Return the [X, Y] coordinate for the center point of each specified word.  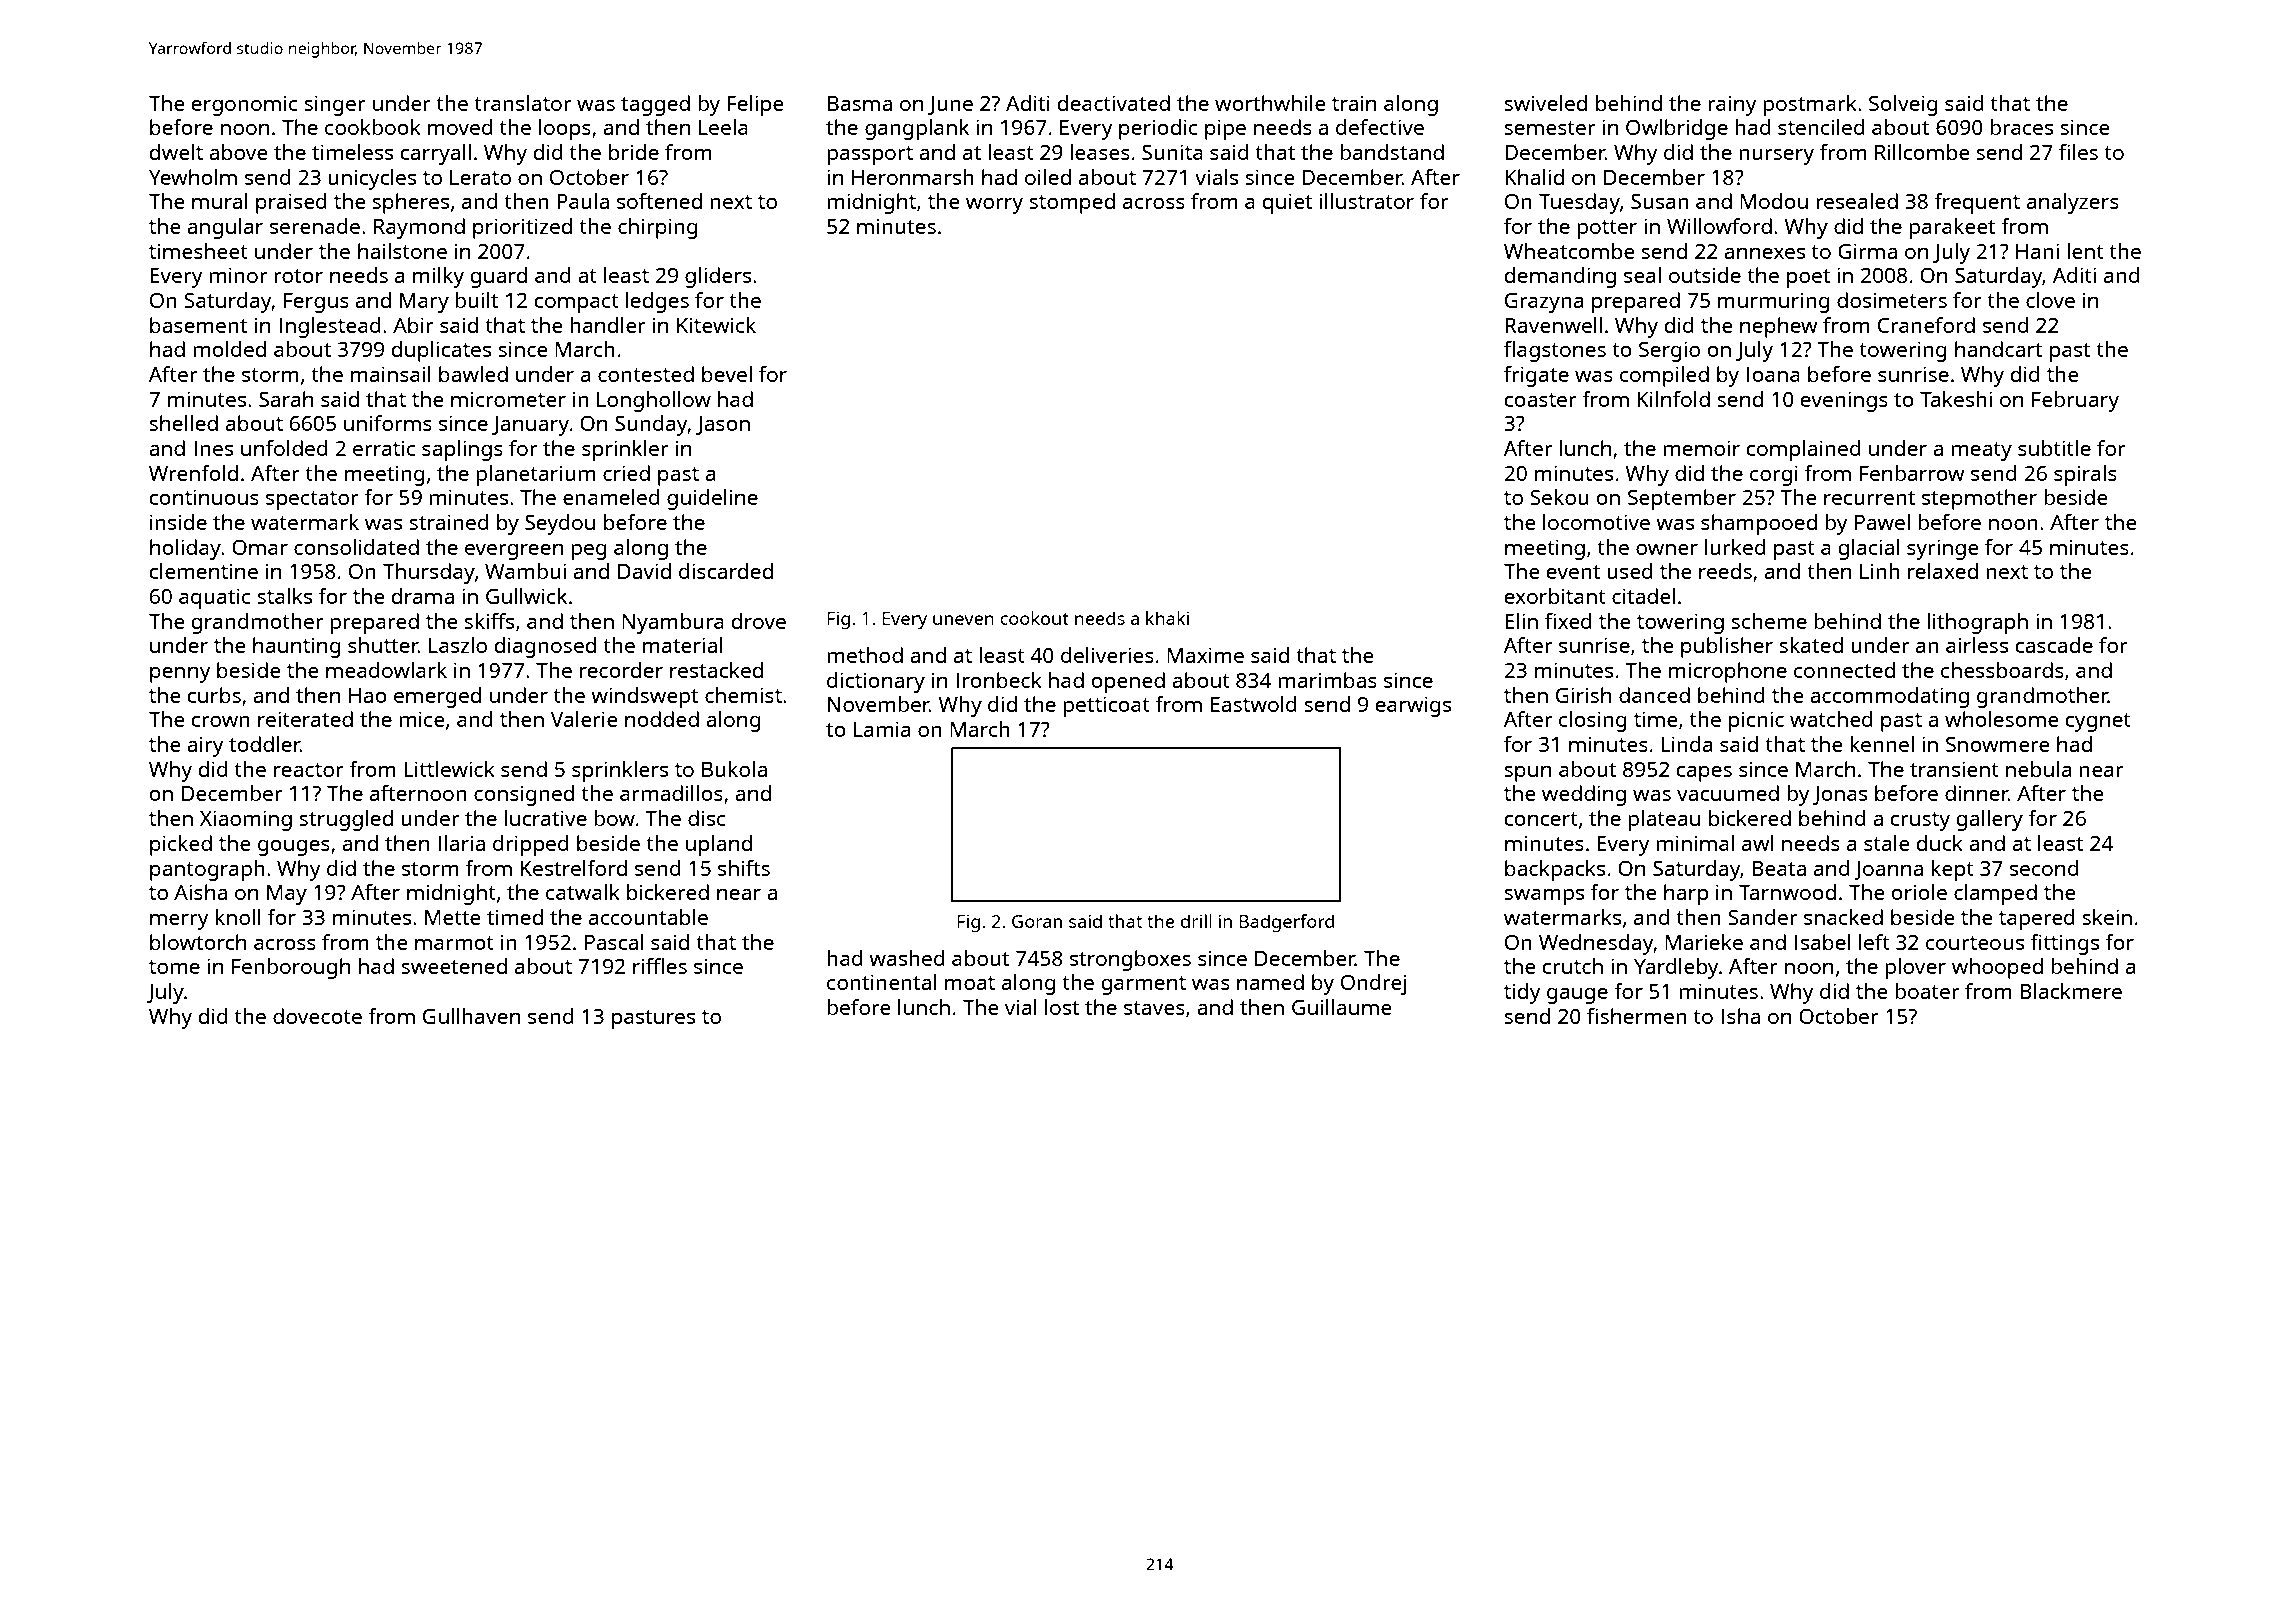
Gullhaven [471, 1016]
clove [2050, 300]
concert [1541, 819]
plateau [1664, 820]
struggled [346, 820]
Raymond [419, 228]
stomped [1072, 203]
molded [229, 349]
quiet [1287, 203]
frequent [1977, 203]
